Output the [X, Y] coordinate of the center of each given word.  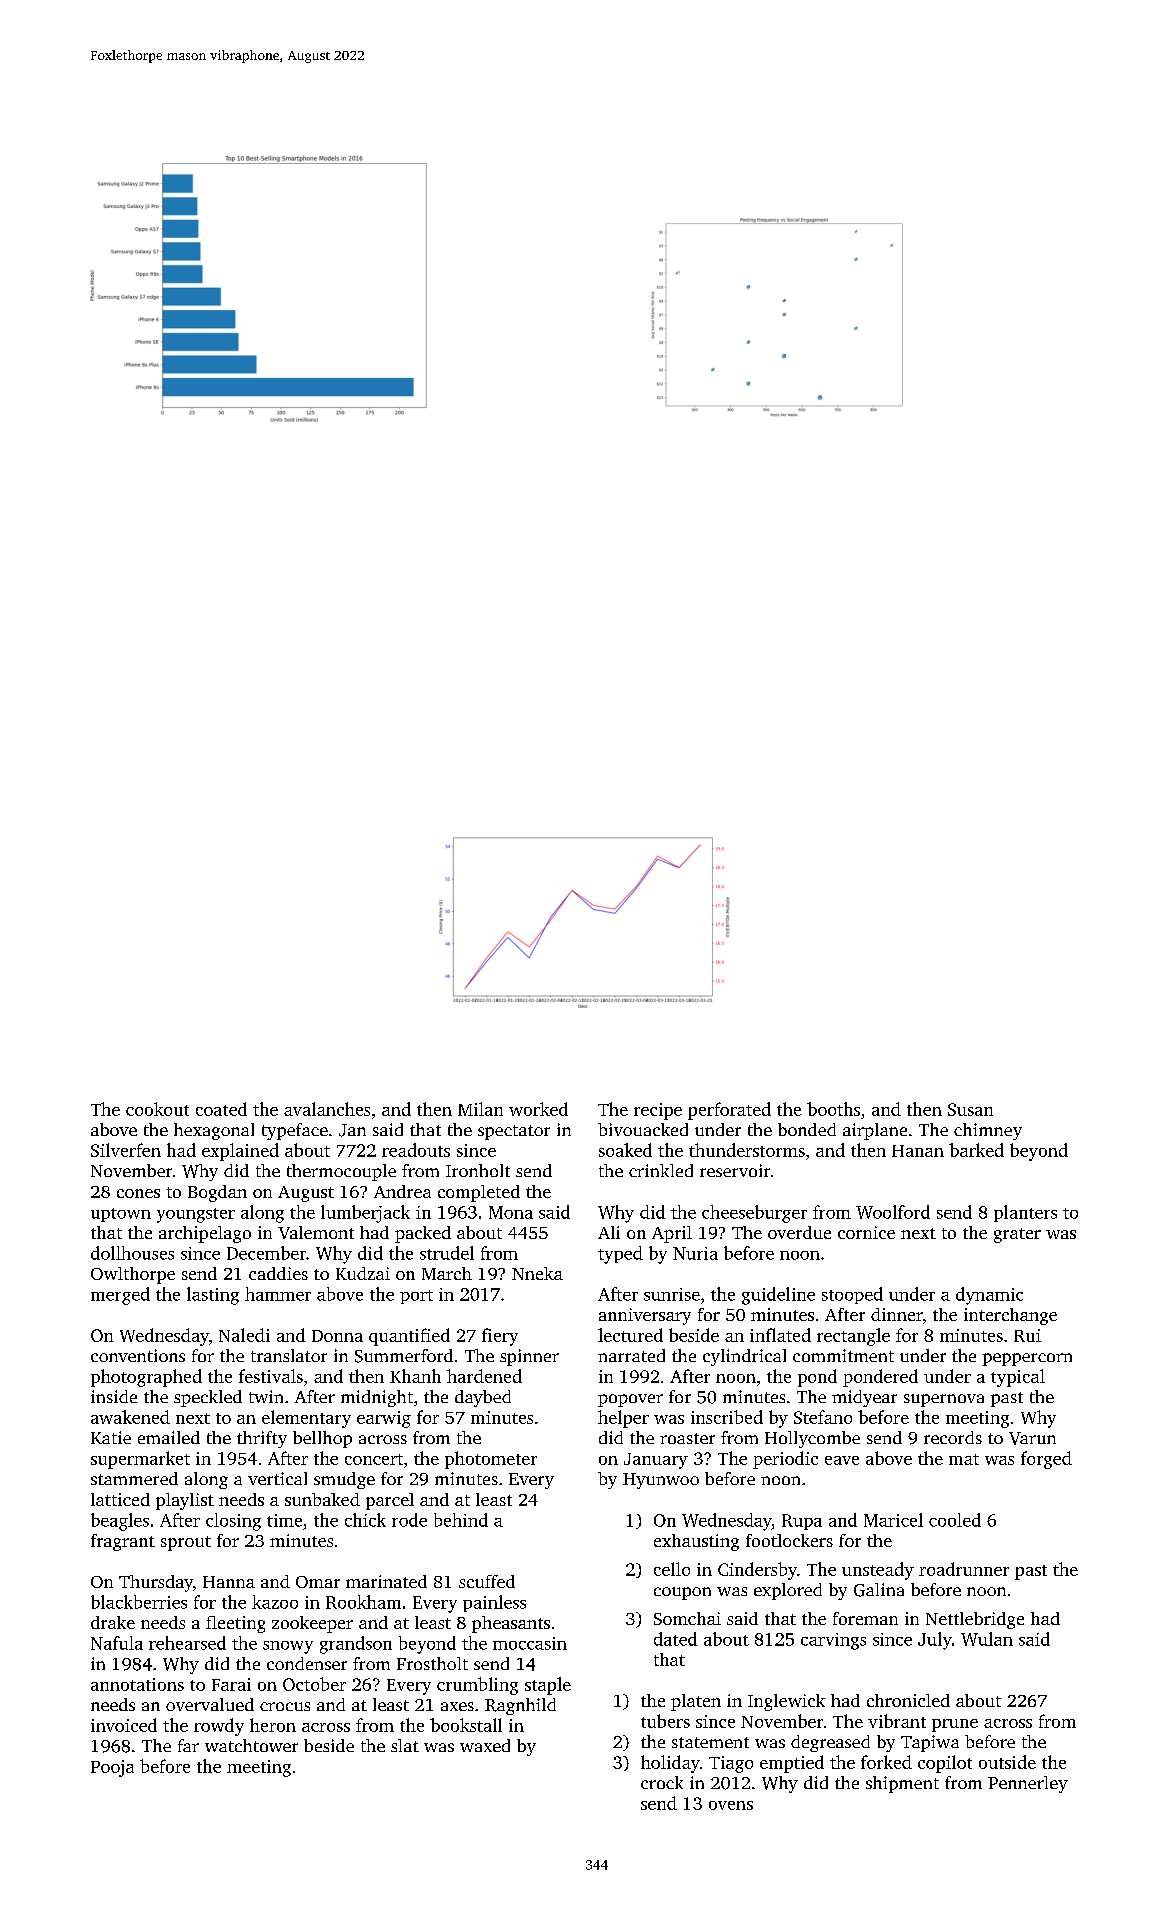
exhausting [696, 1542]
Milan [480, 1109]
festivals [271, 1376]
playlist [185, 1501]
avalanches [327, 1109]
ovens [731, 1805]
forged [1046, 1460]
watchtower [251, 1745]
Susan [970, 1109]
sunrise [672, 1294]
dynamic [989, 1296]
